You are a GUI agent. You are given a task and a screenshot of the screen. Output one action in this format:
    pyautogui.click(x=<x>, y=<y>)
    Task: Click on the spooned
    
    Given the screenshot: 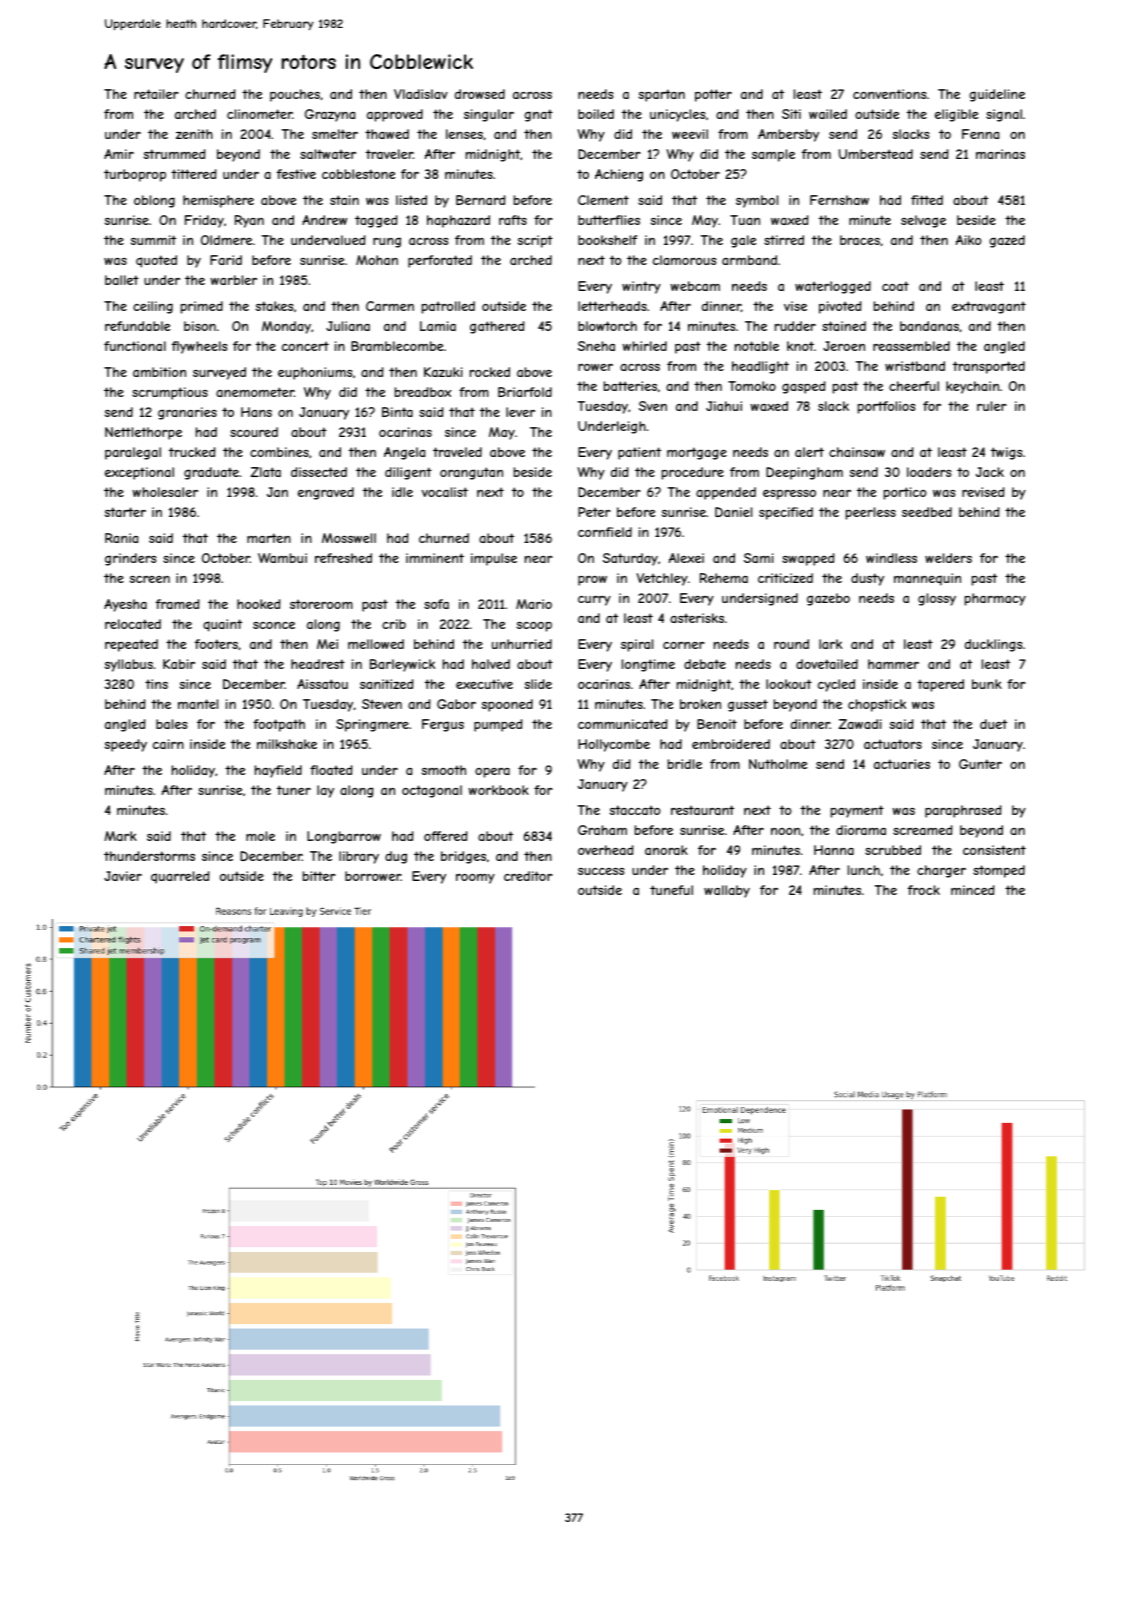 What is the action you would take?
    pyautogui.click(x=507, y=705)
